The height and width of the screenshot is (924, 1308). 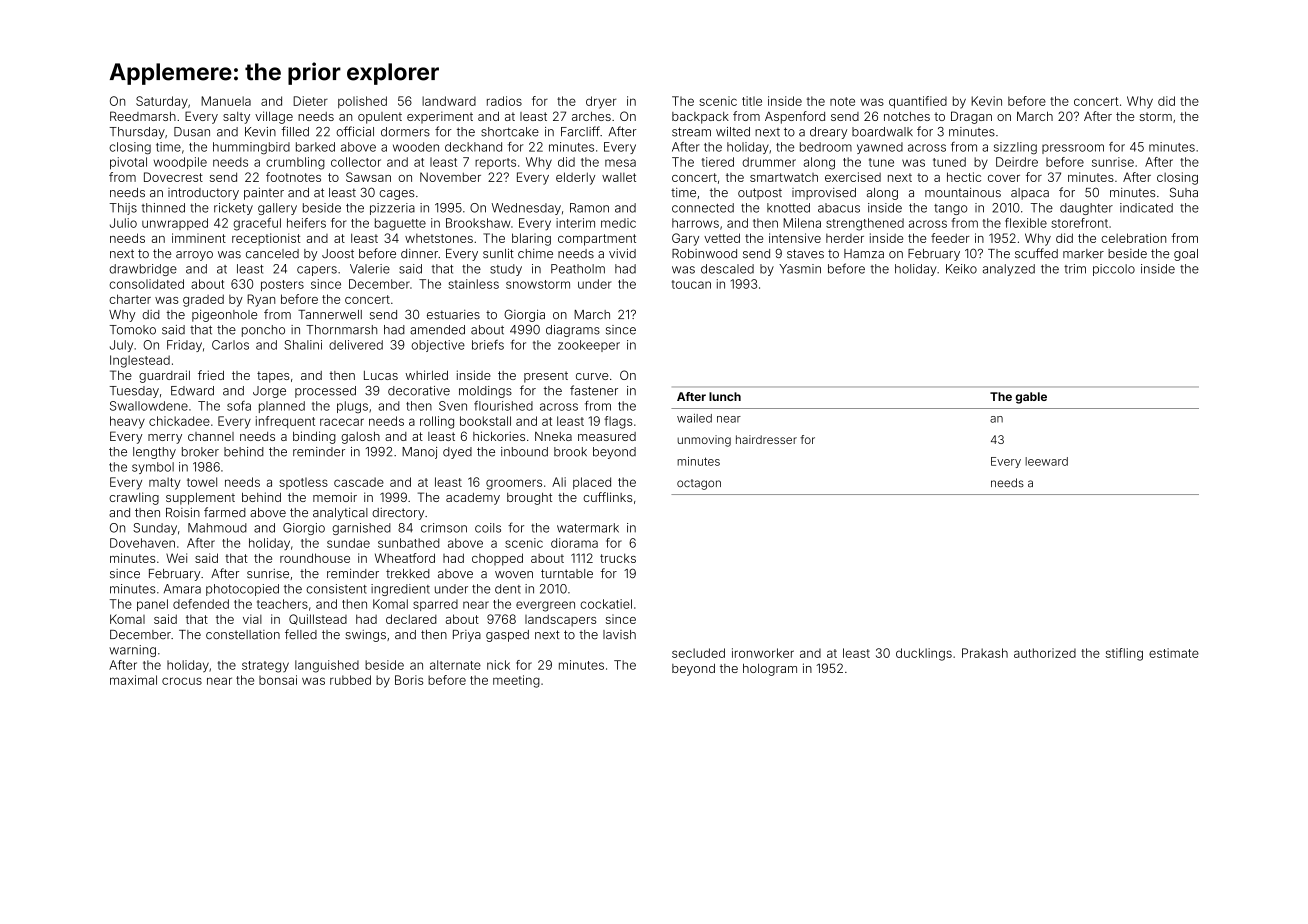 I want to click on Dieter, so click(x=310, y=101).
